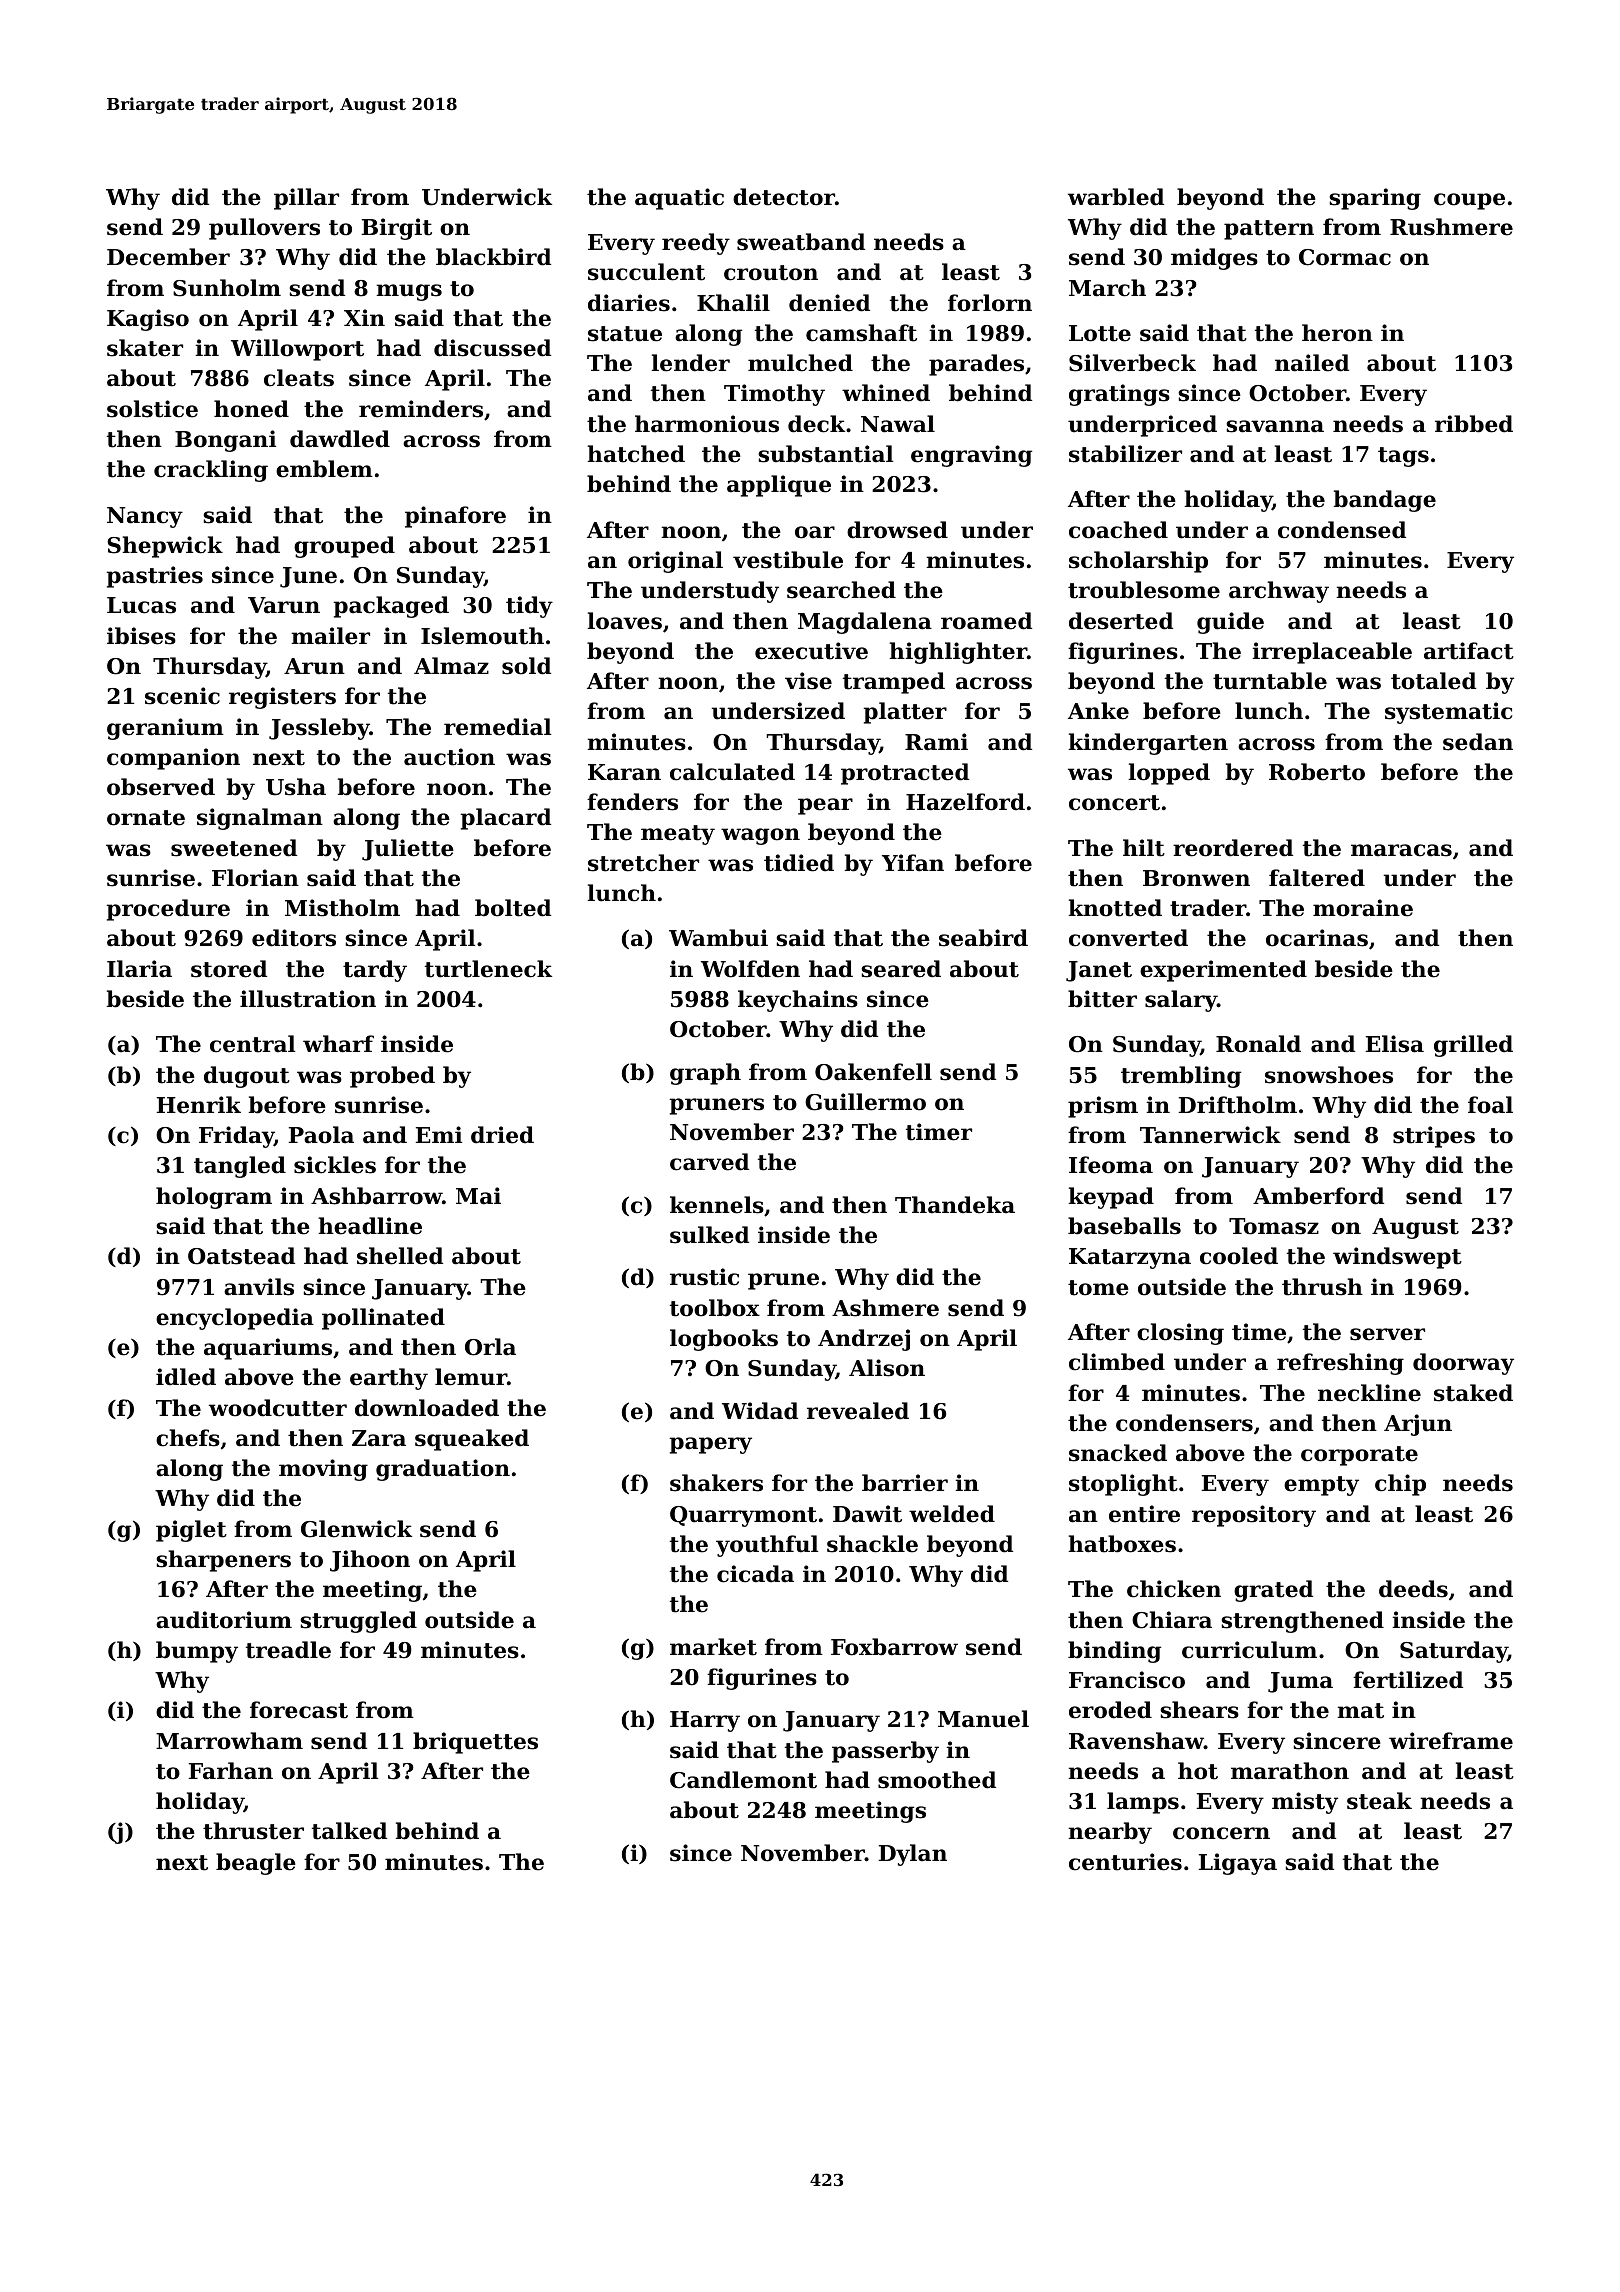 The width and height of the screenshot is (1620, 2292). What do you see at coordinates (732, 772) in the screenshot?
I see `calculated` at bounding box center [732, 772].
